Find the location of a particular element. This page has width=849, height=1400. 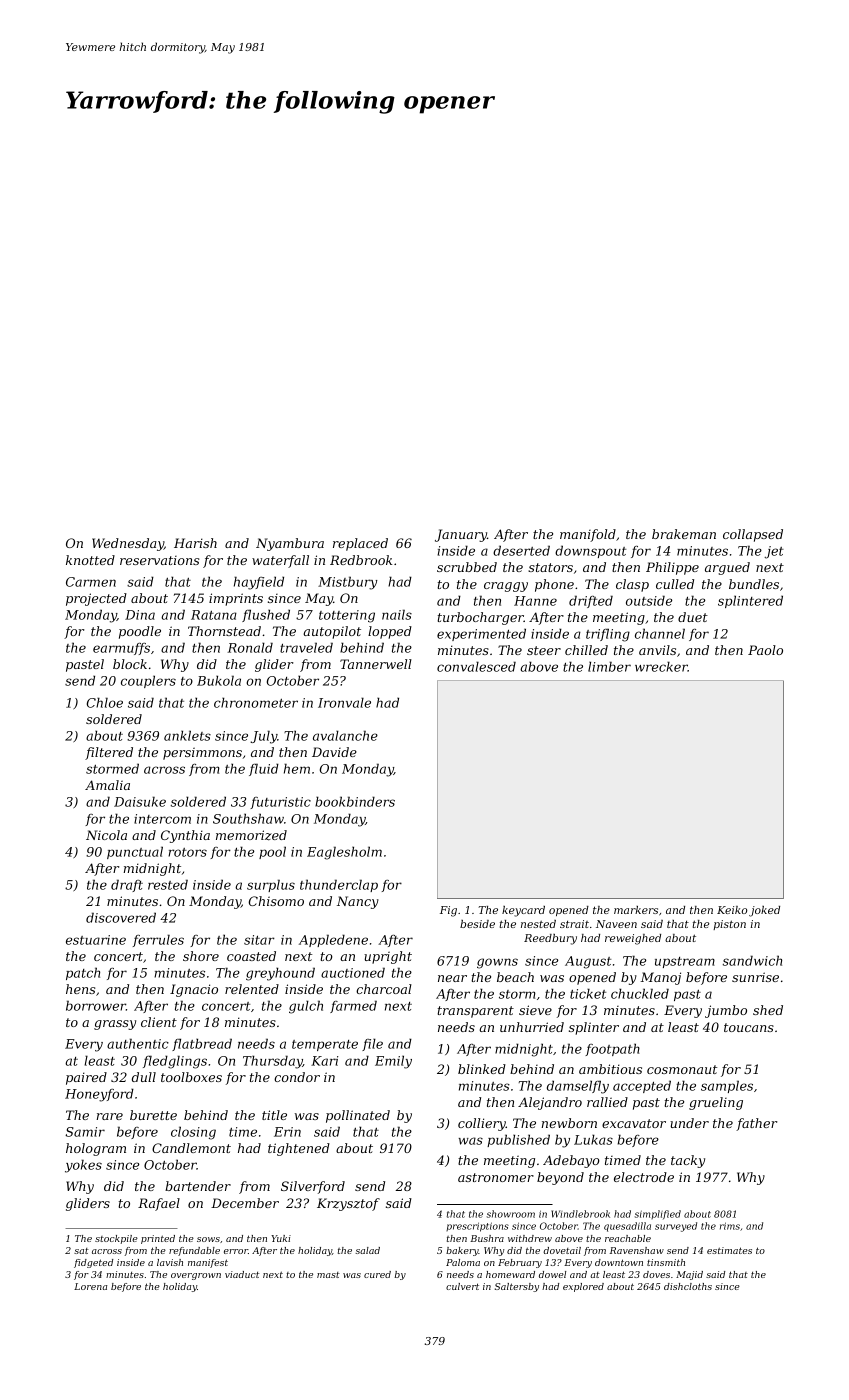

cured is located at coordinates (377, 1274).
